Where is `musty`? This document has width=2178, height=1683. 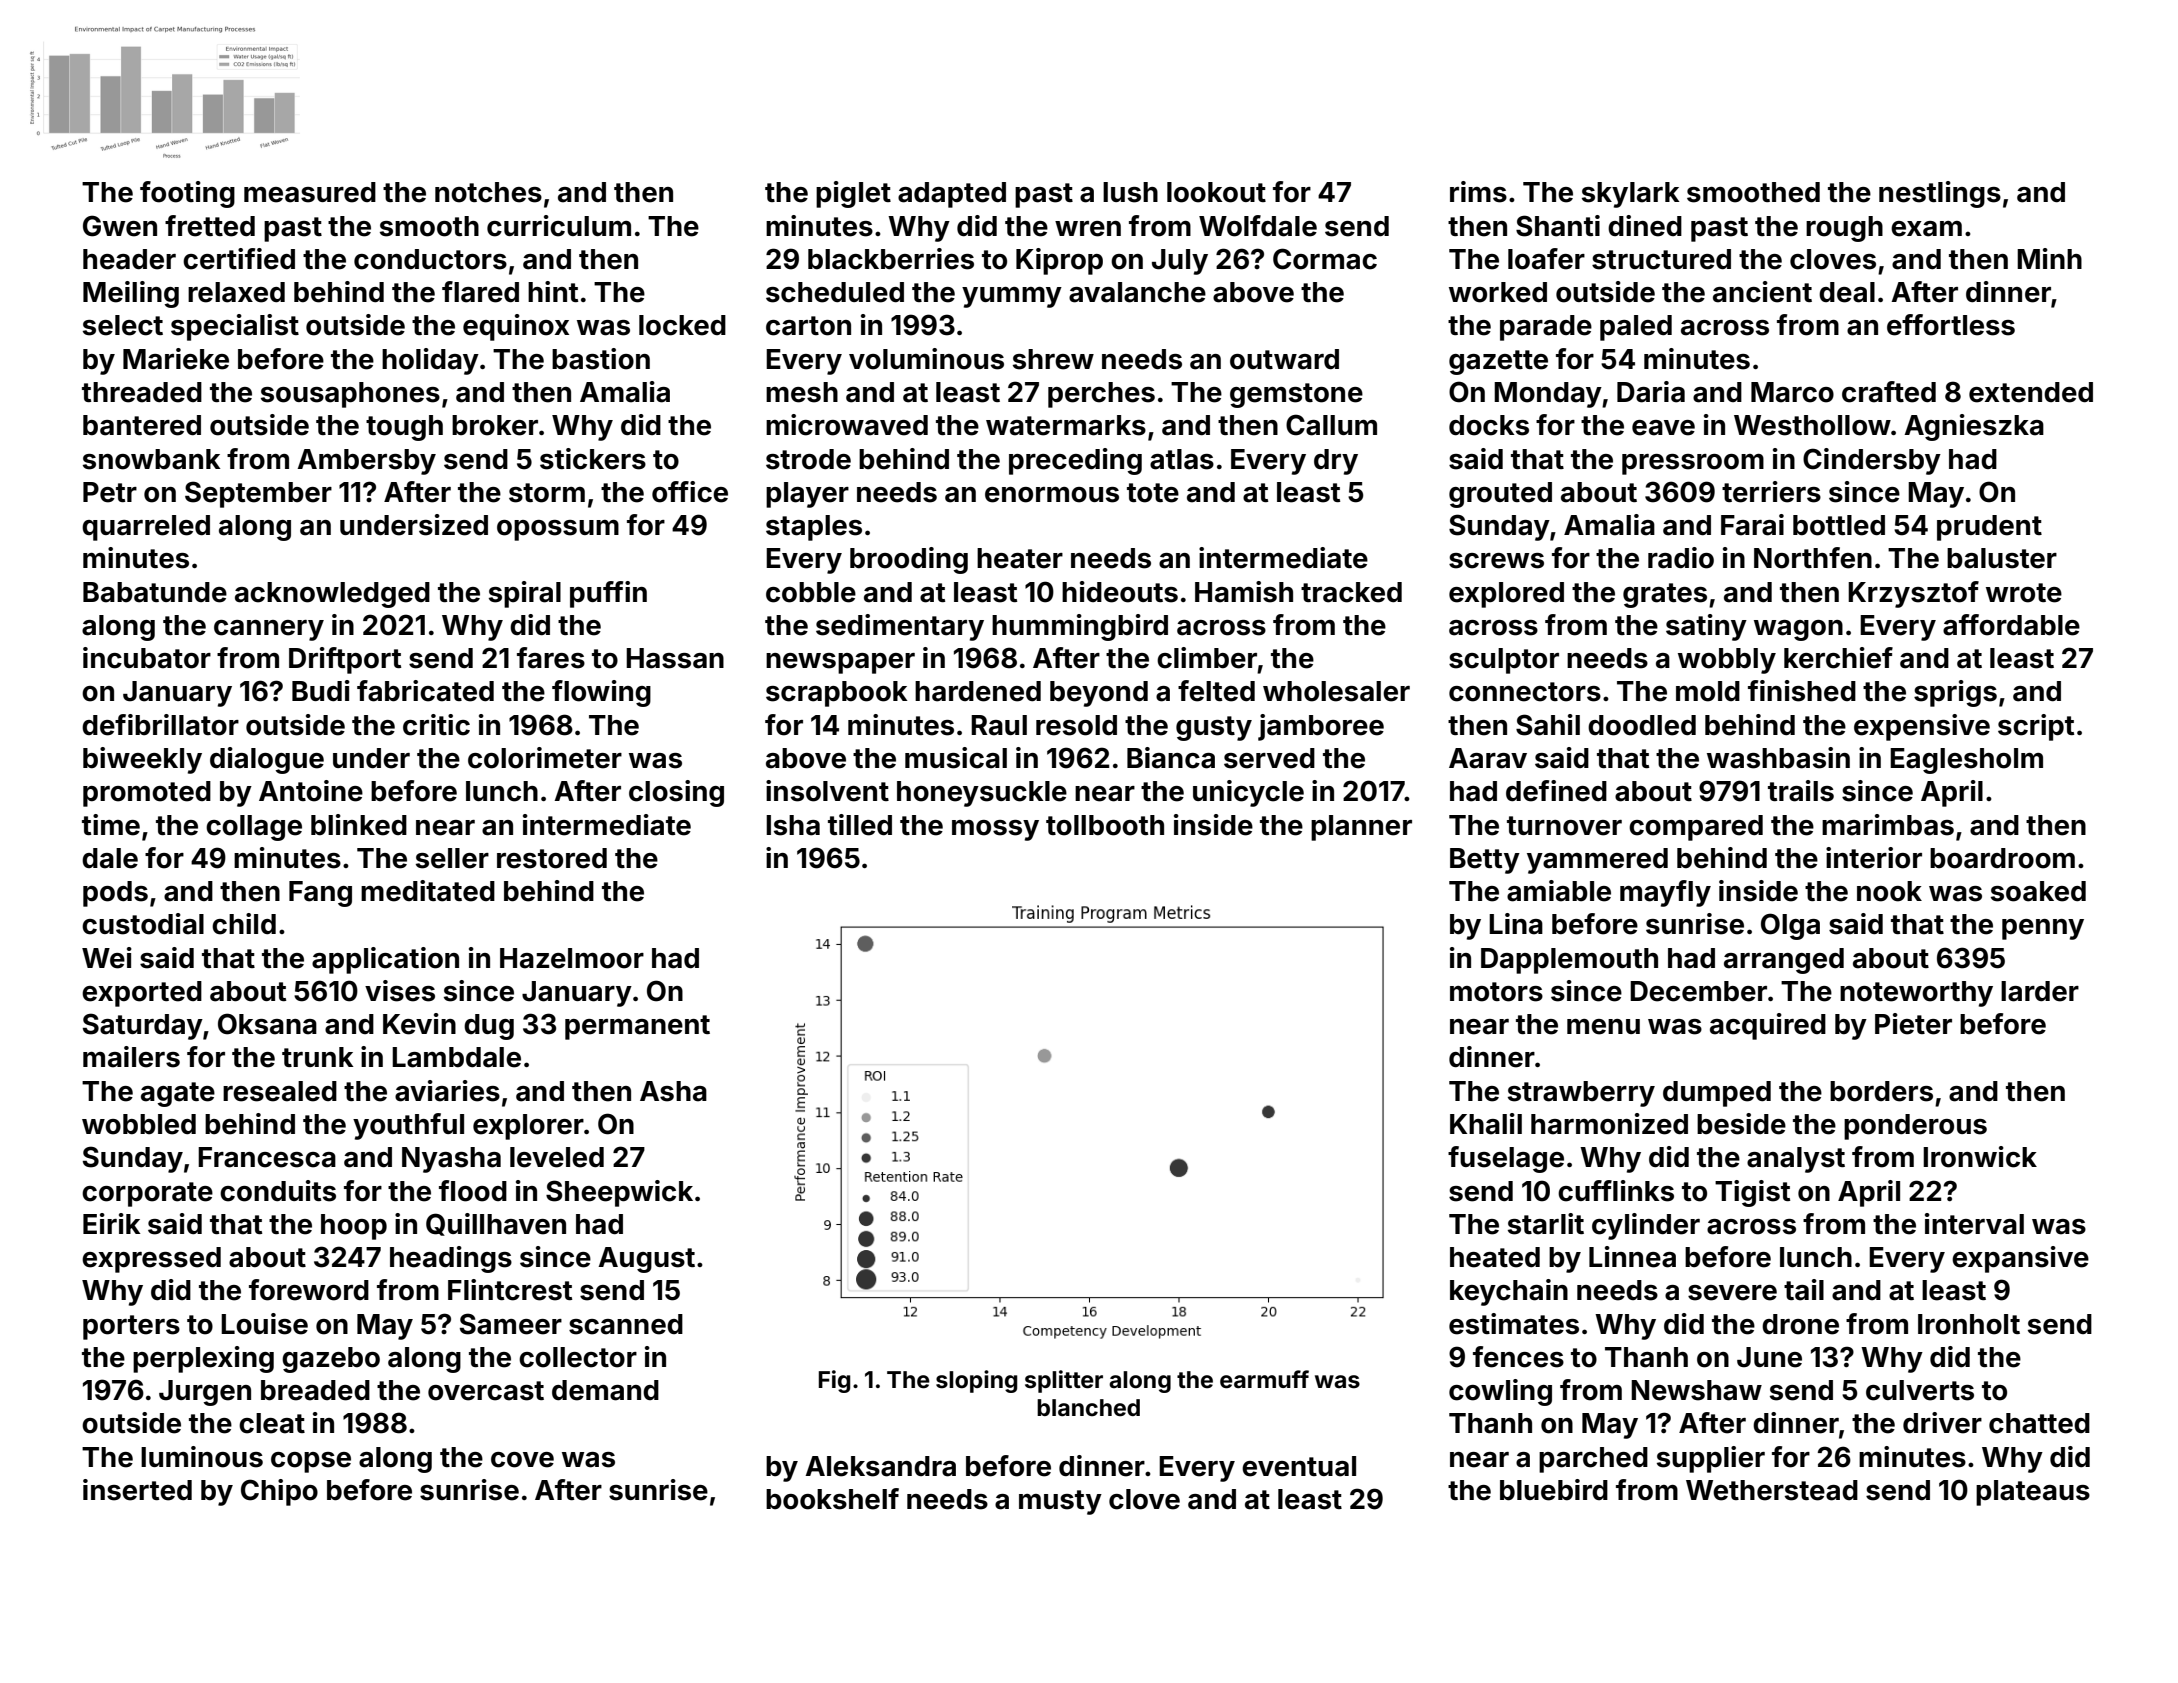
musty is located at coordinates (1060, 1502).
